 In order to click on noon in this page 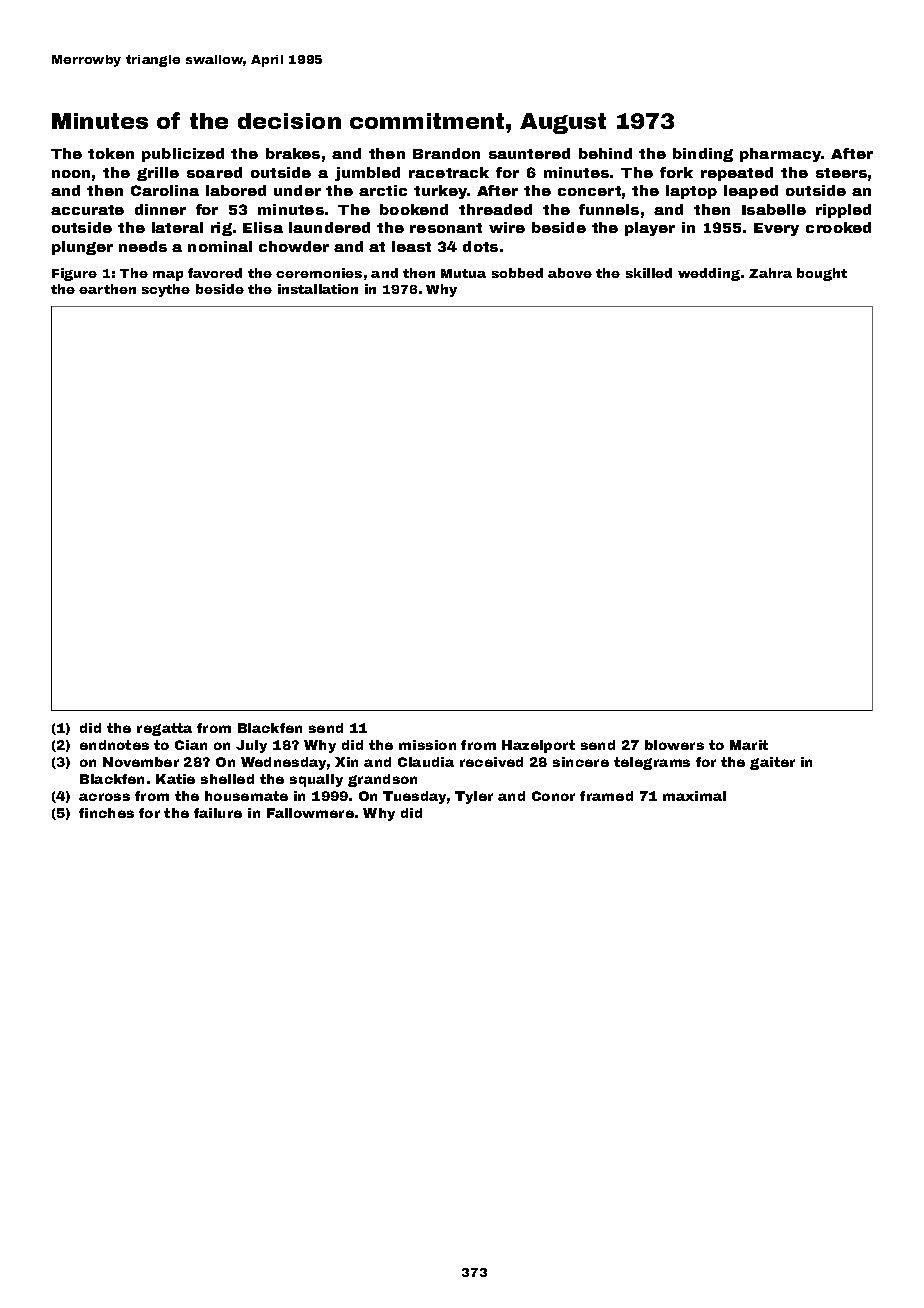, I will do `click(71, 174)`.
